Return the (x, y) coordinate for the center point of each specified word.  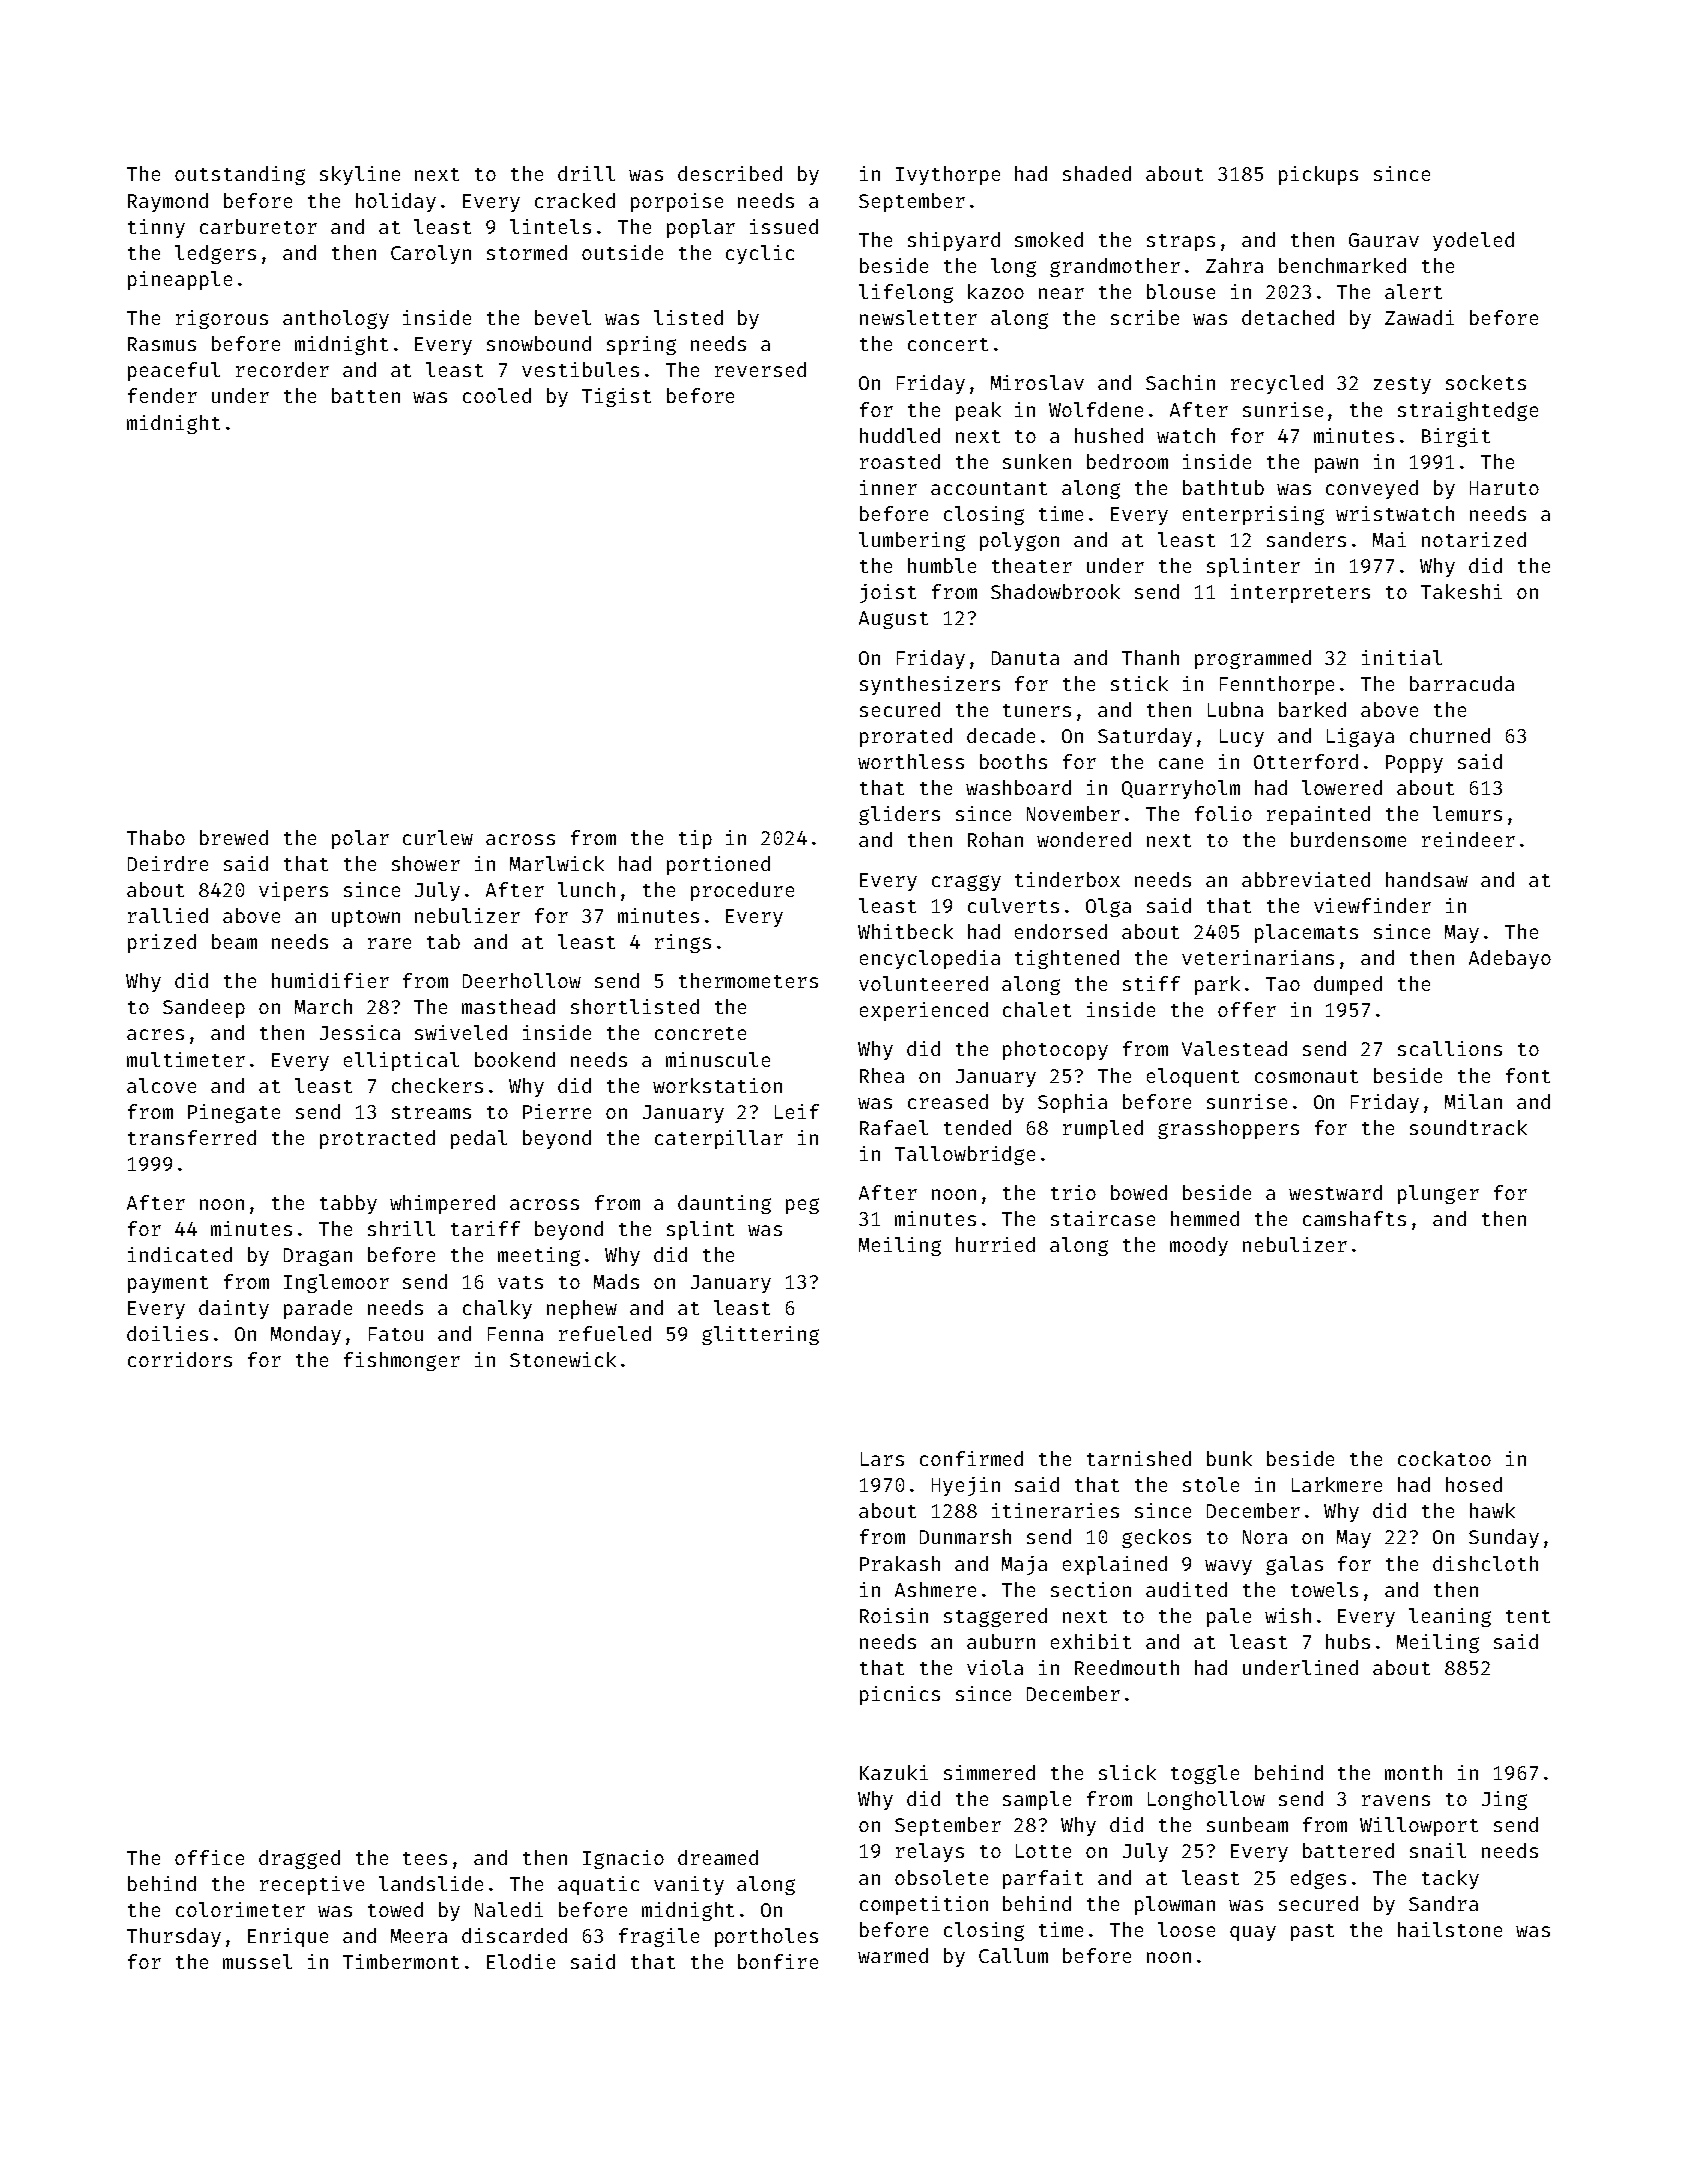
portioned (718, 865)
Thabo (156, 837)
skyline (360, 175)
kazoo (996, 291)
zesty (1402, 385)
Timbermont (401, 1961)
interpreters (1300, 593)
